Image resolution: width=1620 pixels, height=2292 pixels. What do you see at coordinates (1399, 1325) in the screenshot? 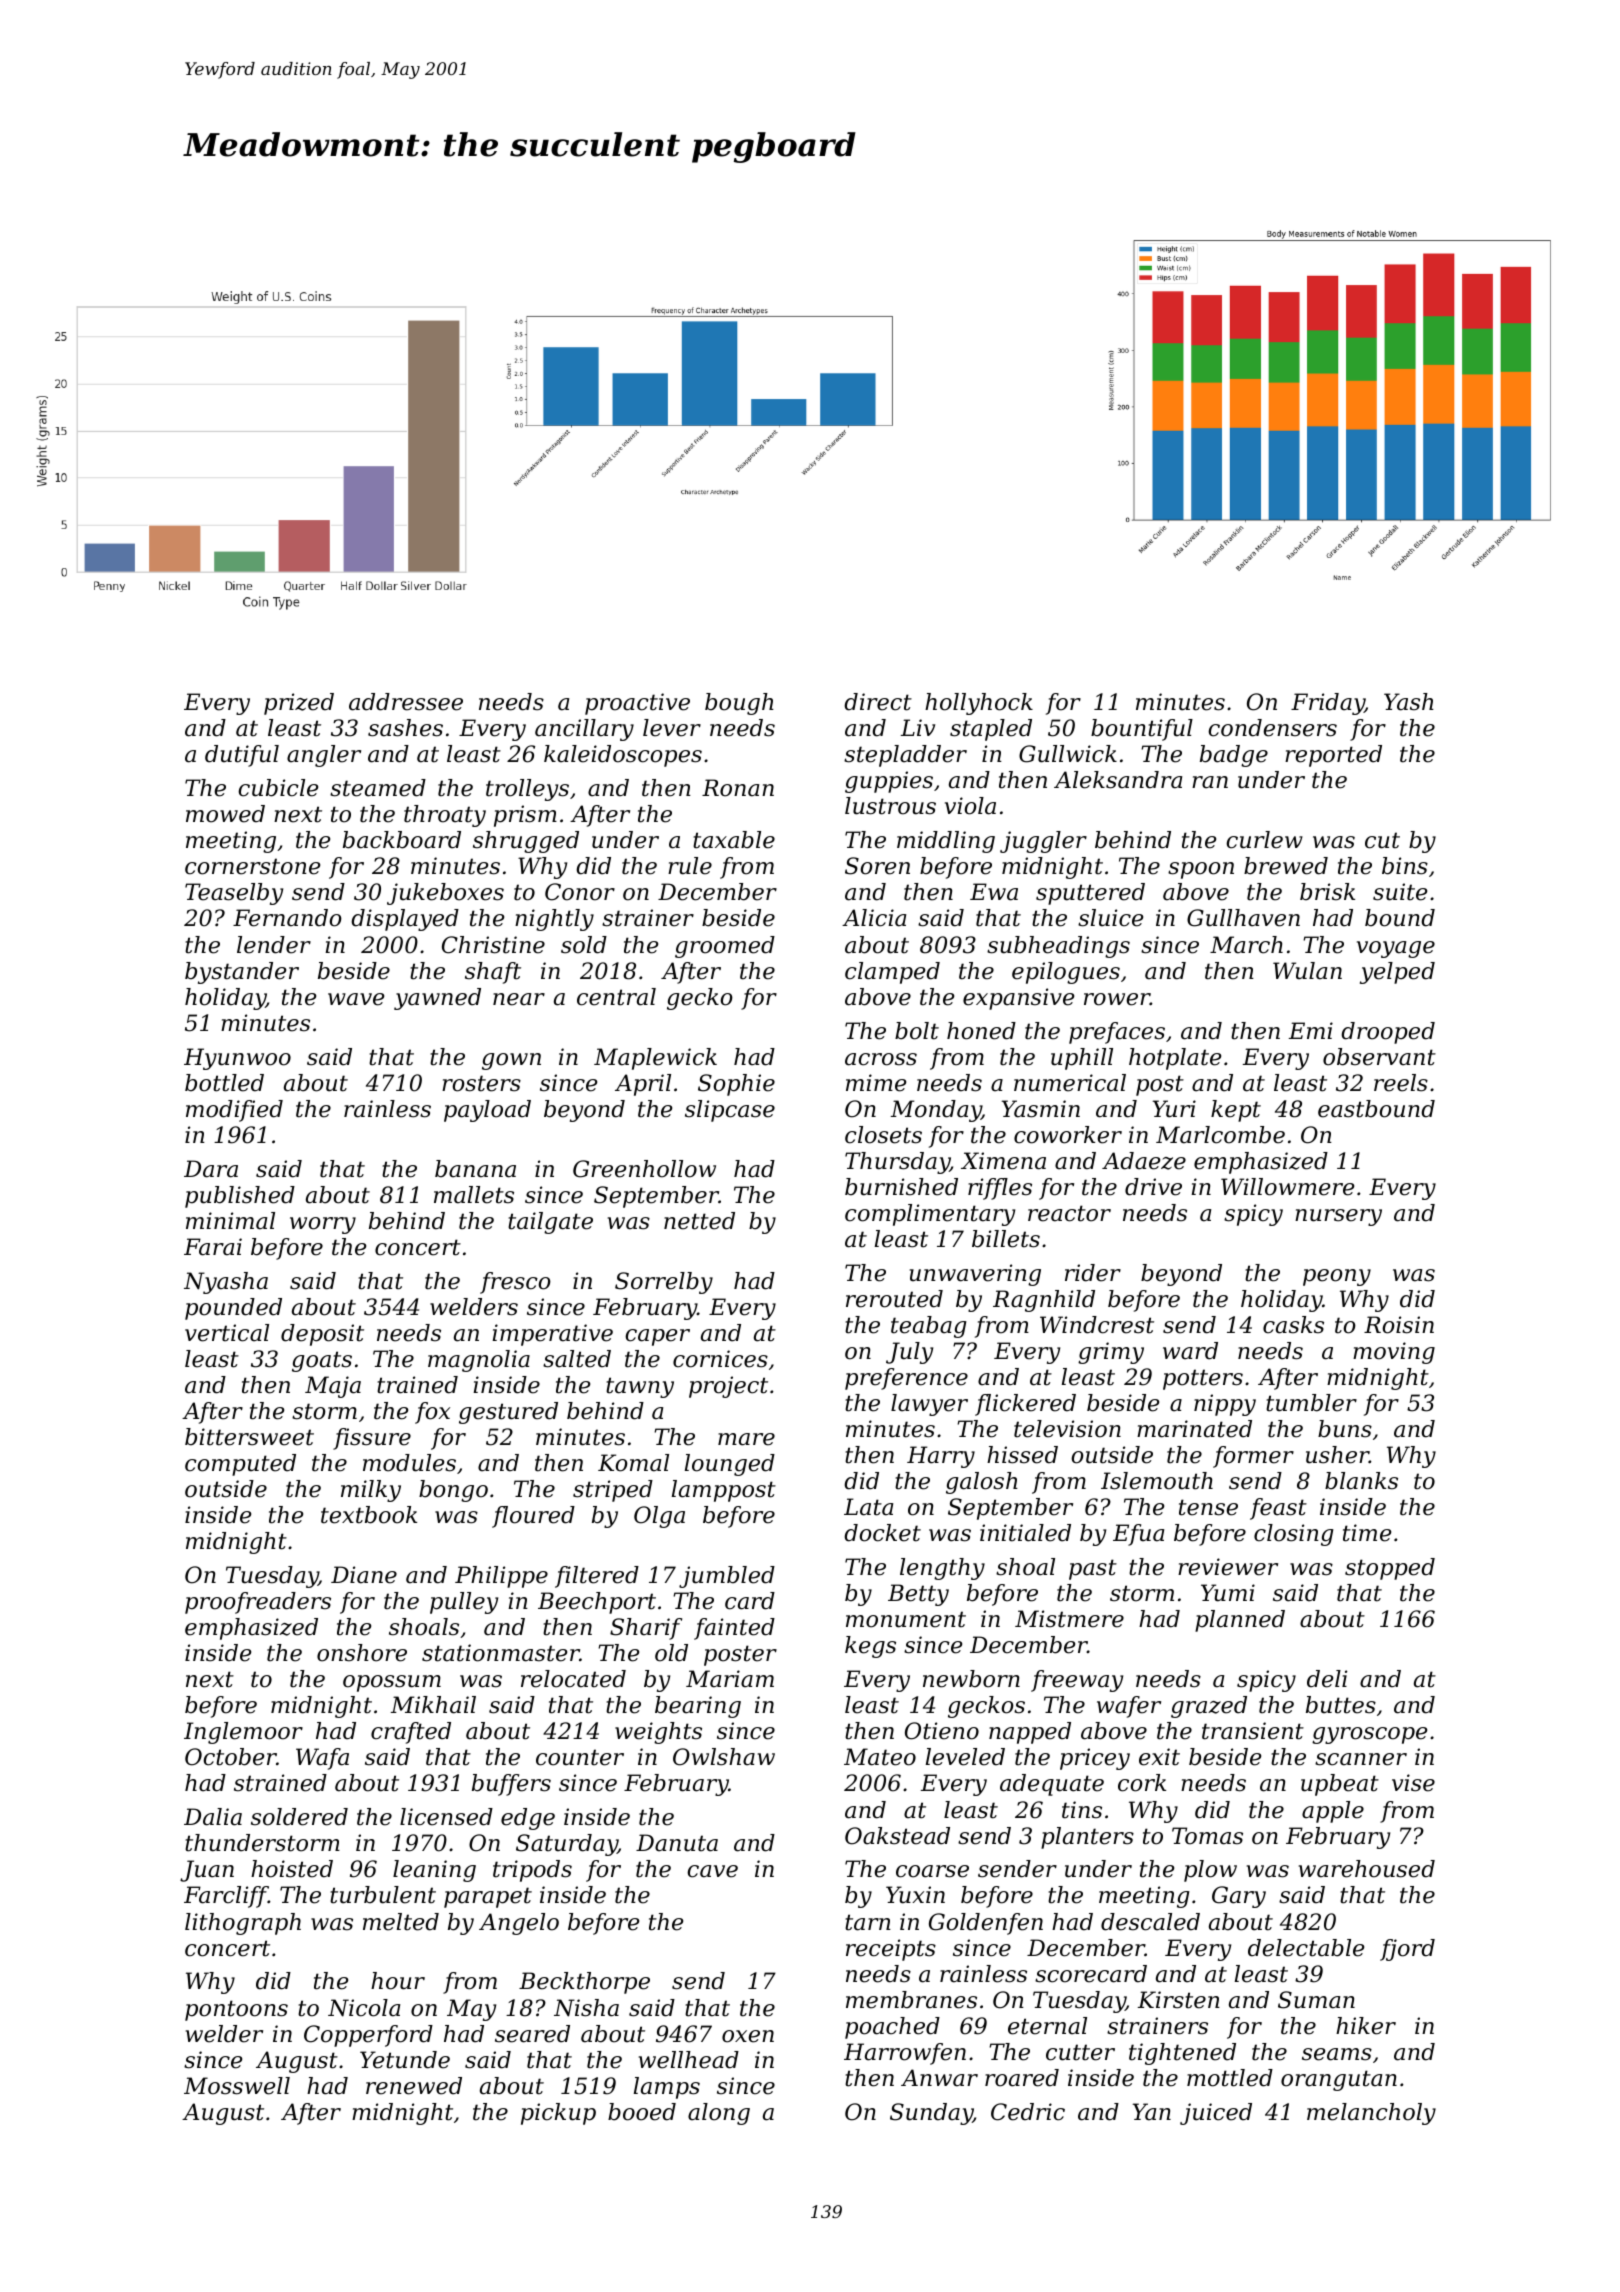
I see `Roisin` at bounding box center [1399, 1325].
